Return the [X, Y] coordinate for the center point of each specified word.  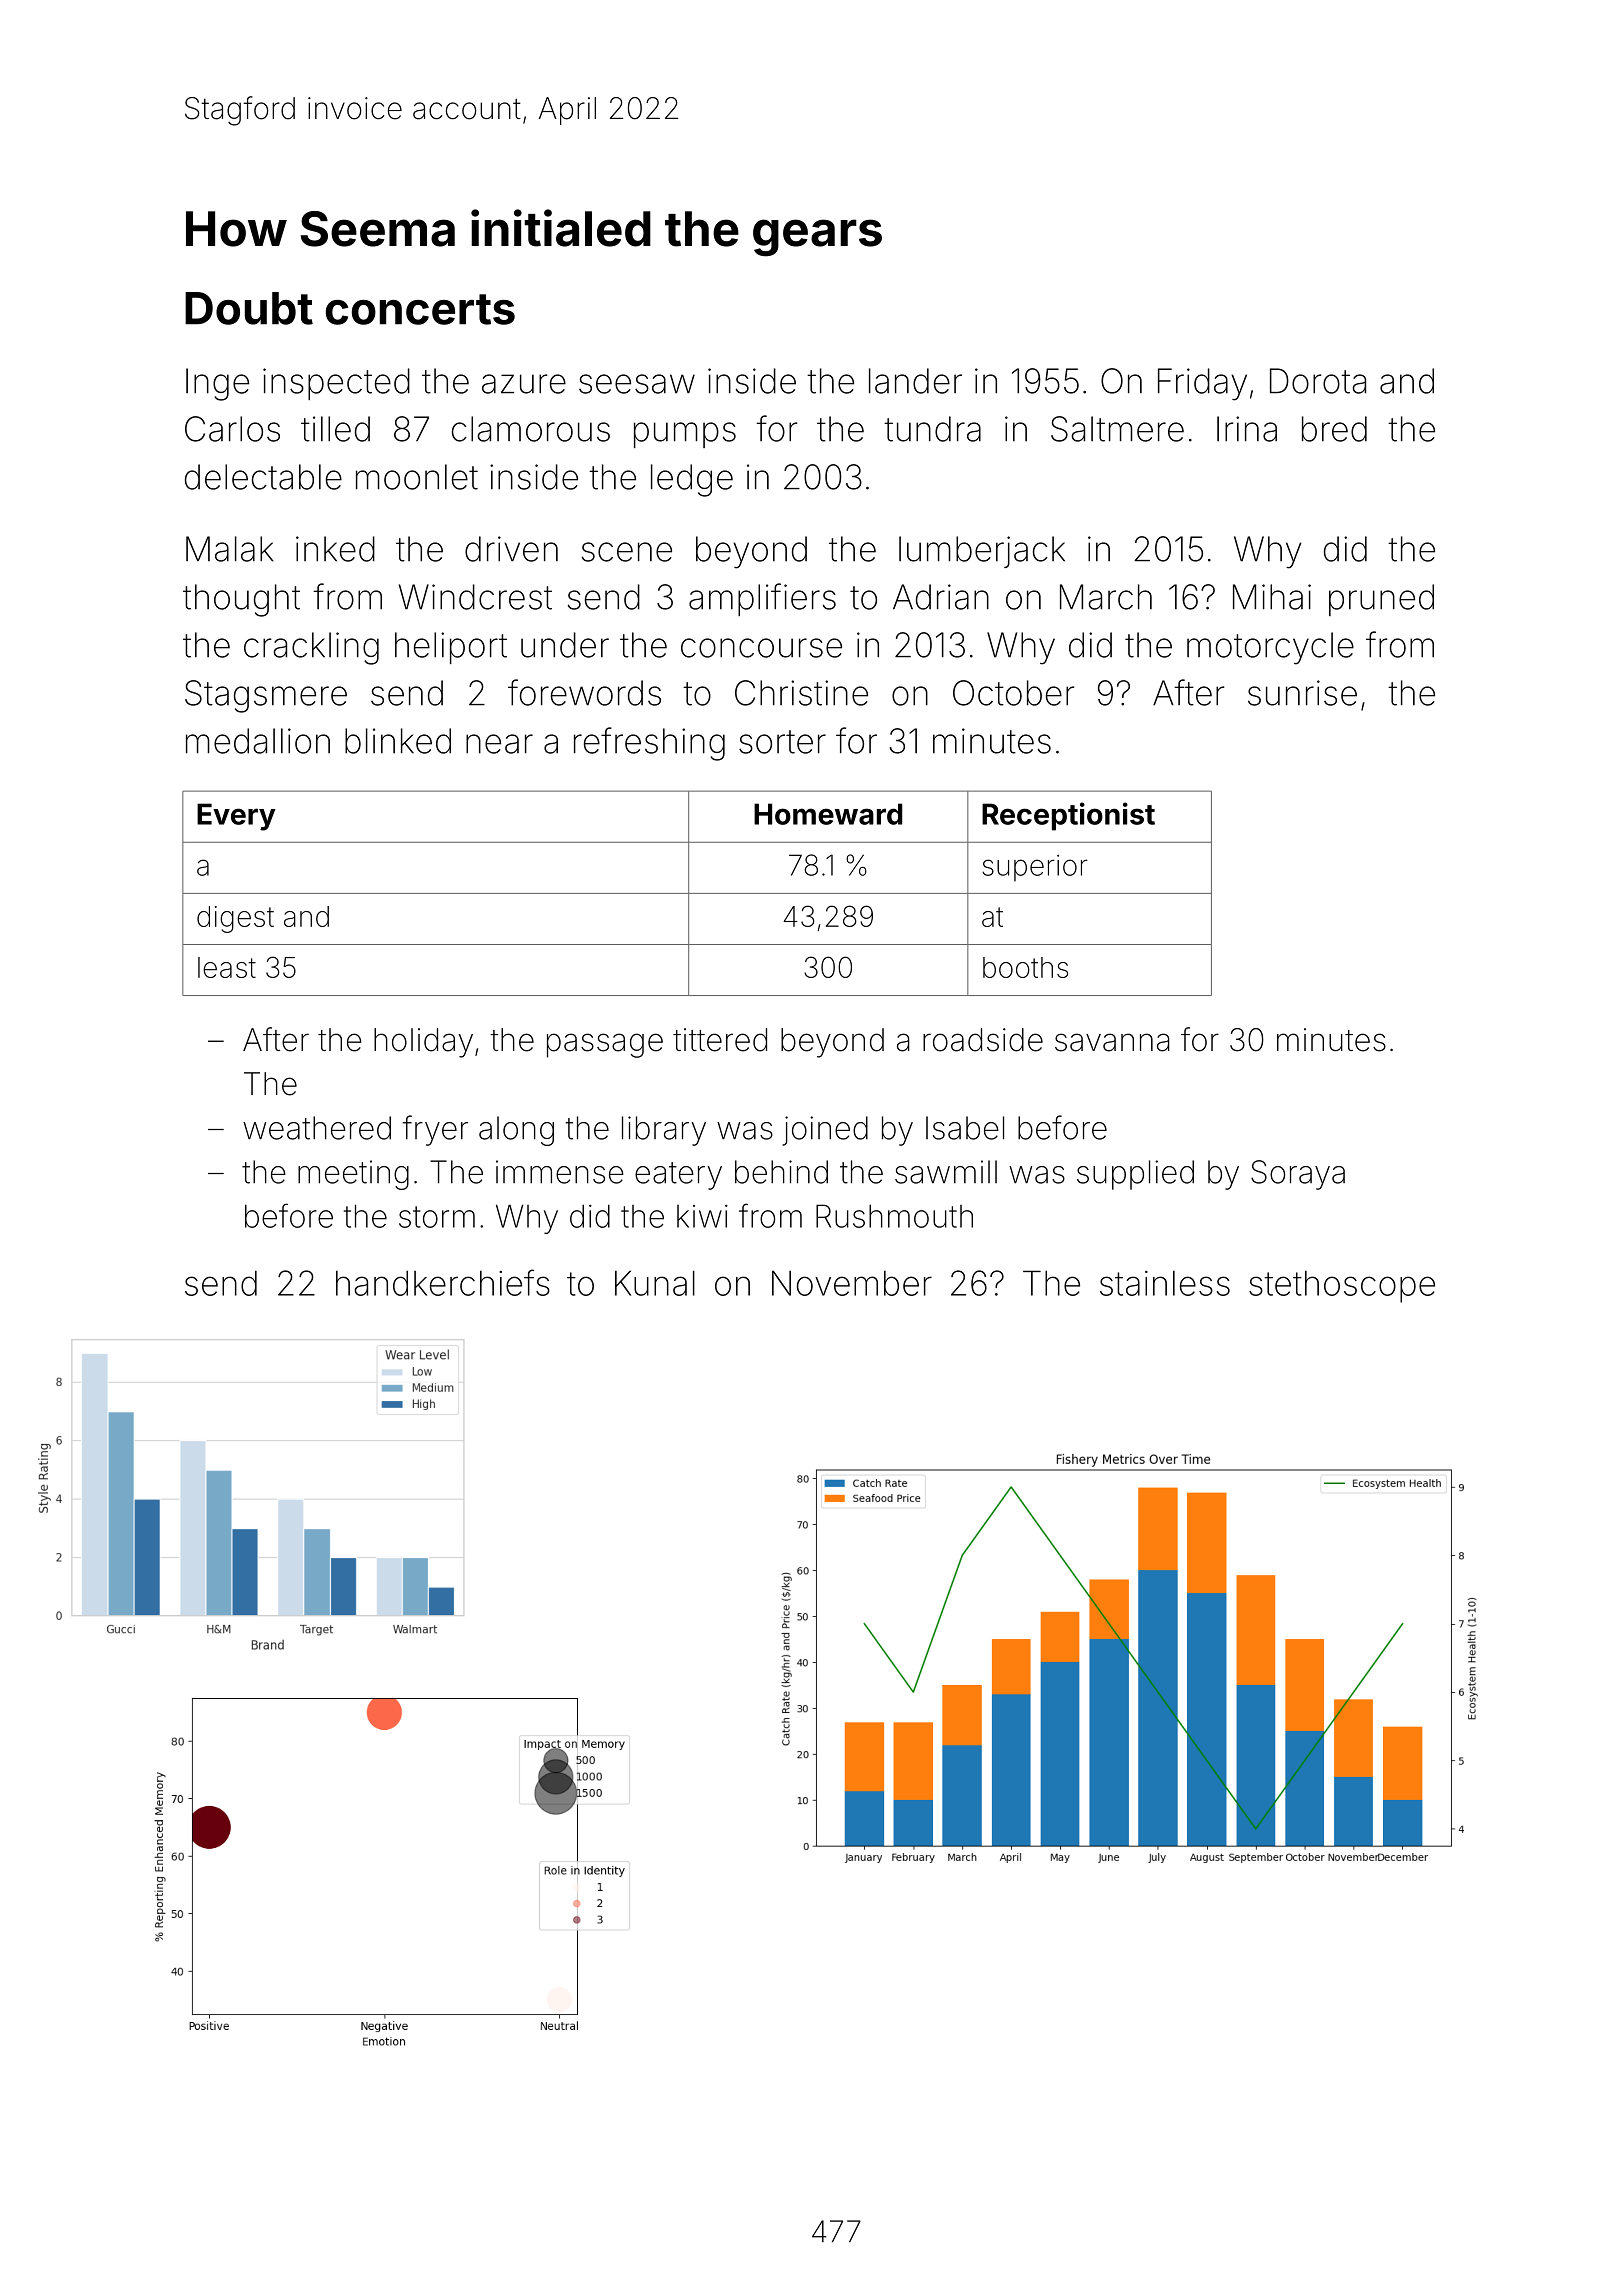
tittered [720, 1040]
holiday [423, 1043]
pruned [1381, 600]
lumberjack [982, 552]
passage [605, 1045]
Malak [230, 549]
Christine [801, 693]
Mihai [1272, 597]
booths [1025, 967]
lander [915, 381]
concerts [420, 309]
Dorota [1318, 381]
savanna [1112, 1042]
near [499, 744]
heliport [451, 648]
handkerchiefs [443, 1282]
